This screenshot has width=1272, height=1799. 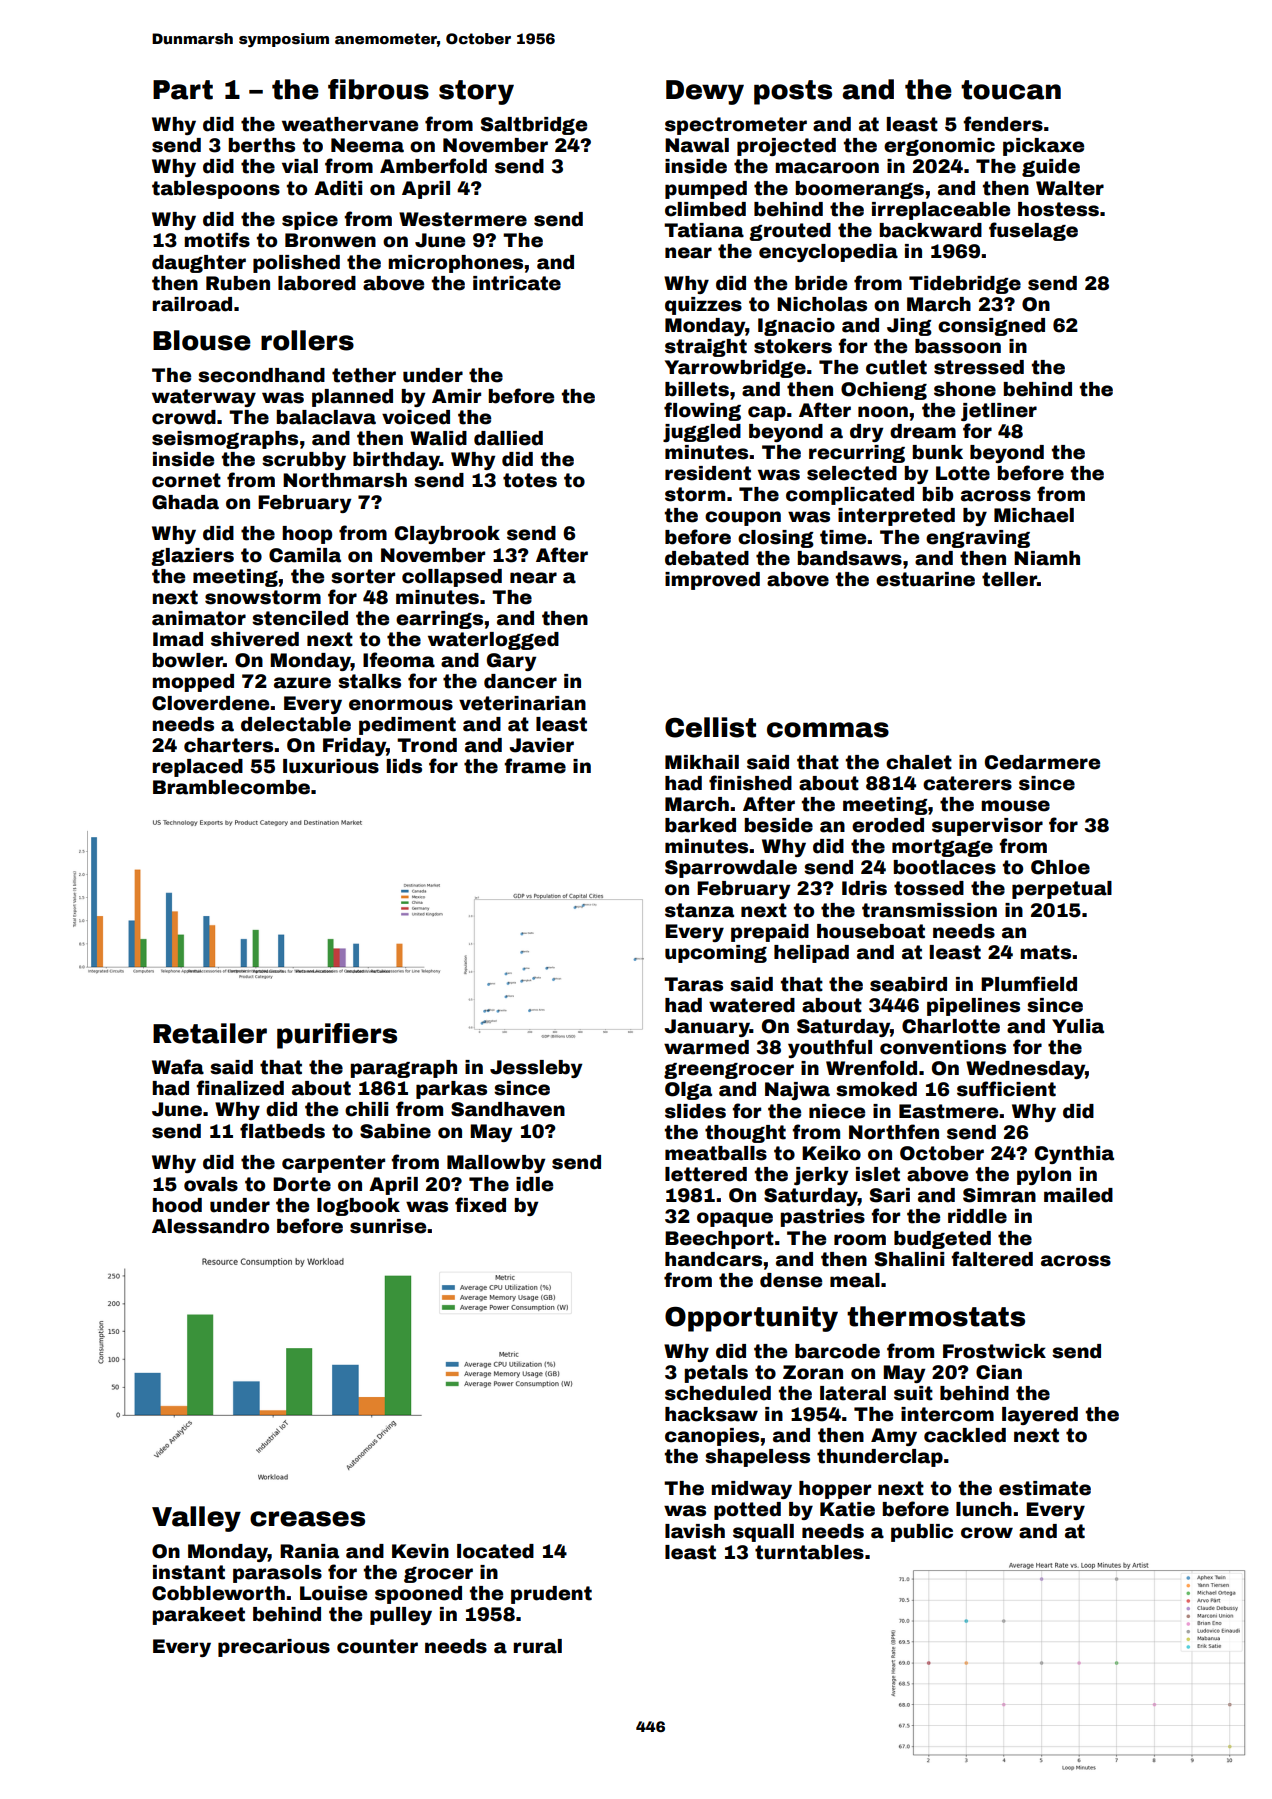 I want to click on layered, so click(x=1040, y=1416).
